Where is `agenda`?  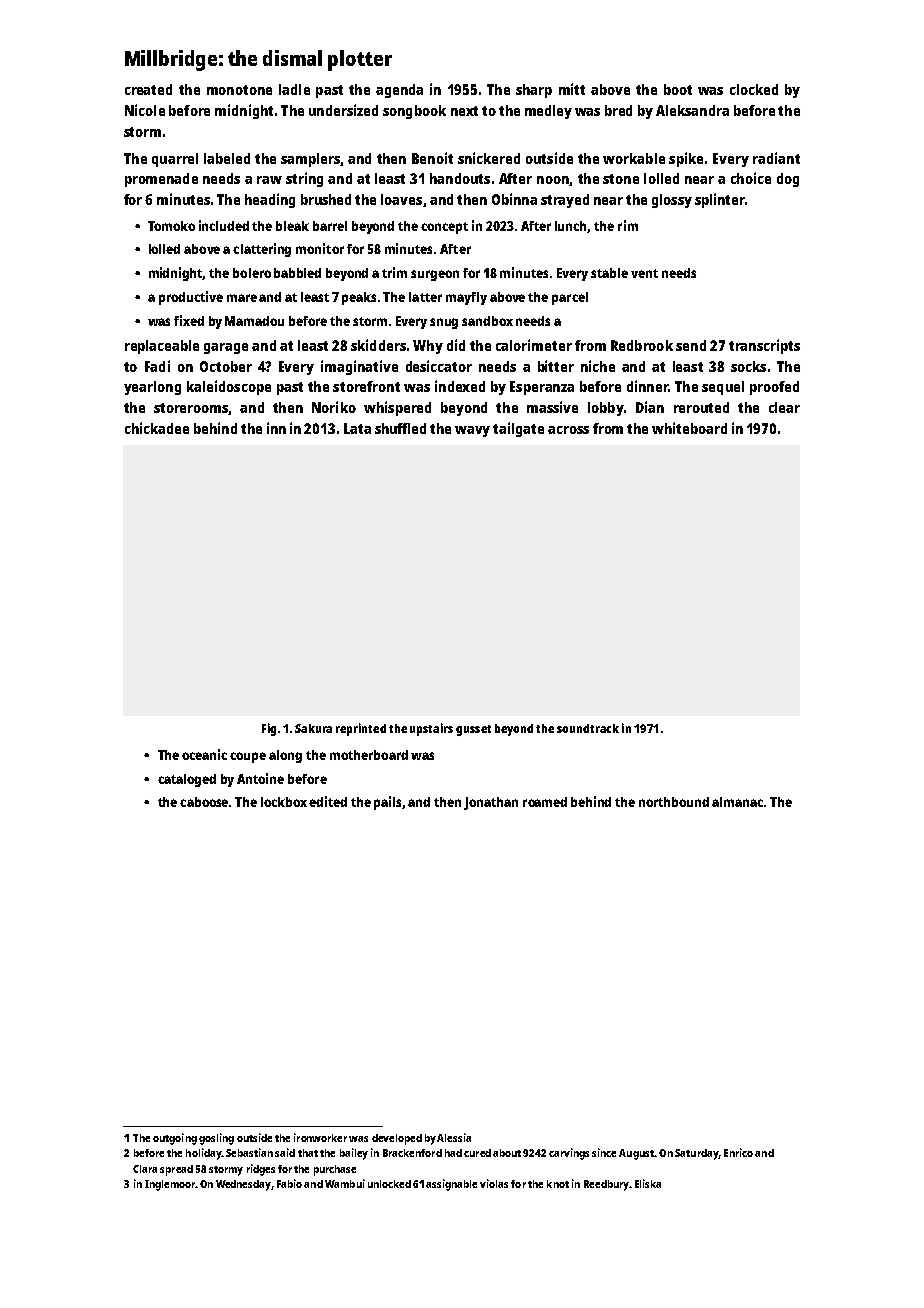 agenda is located at coordinates (399, 91).
